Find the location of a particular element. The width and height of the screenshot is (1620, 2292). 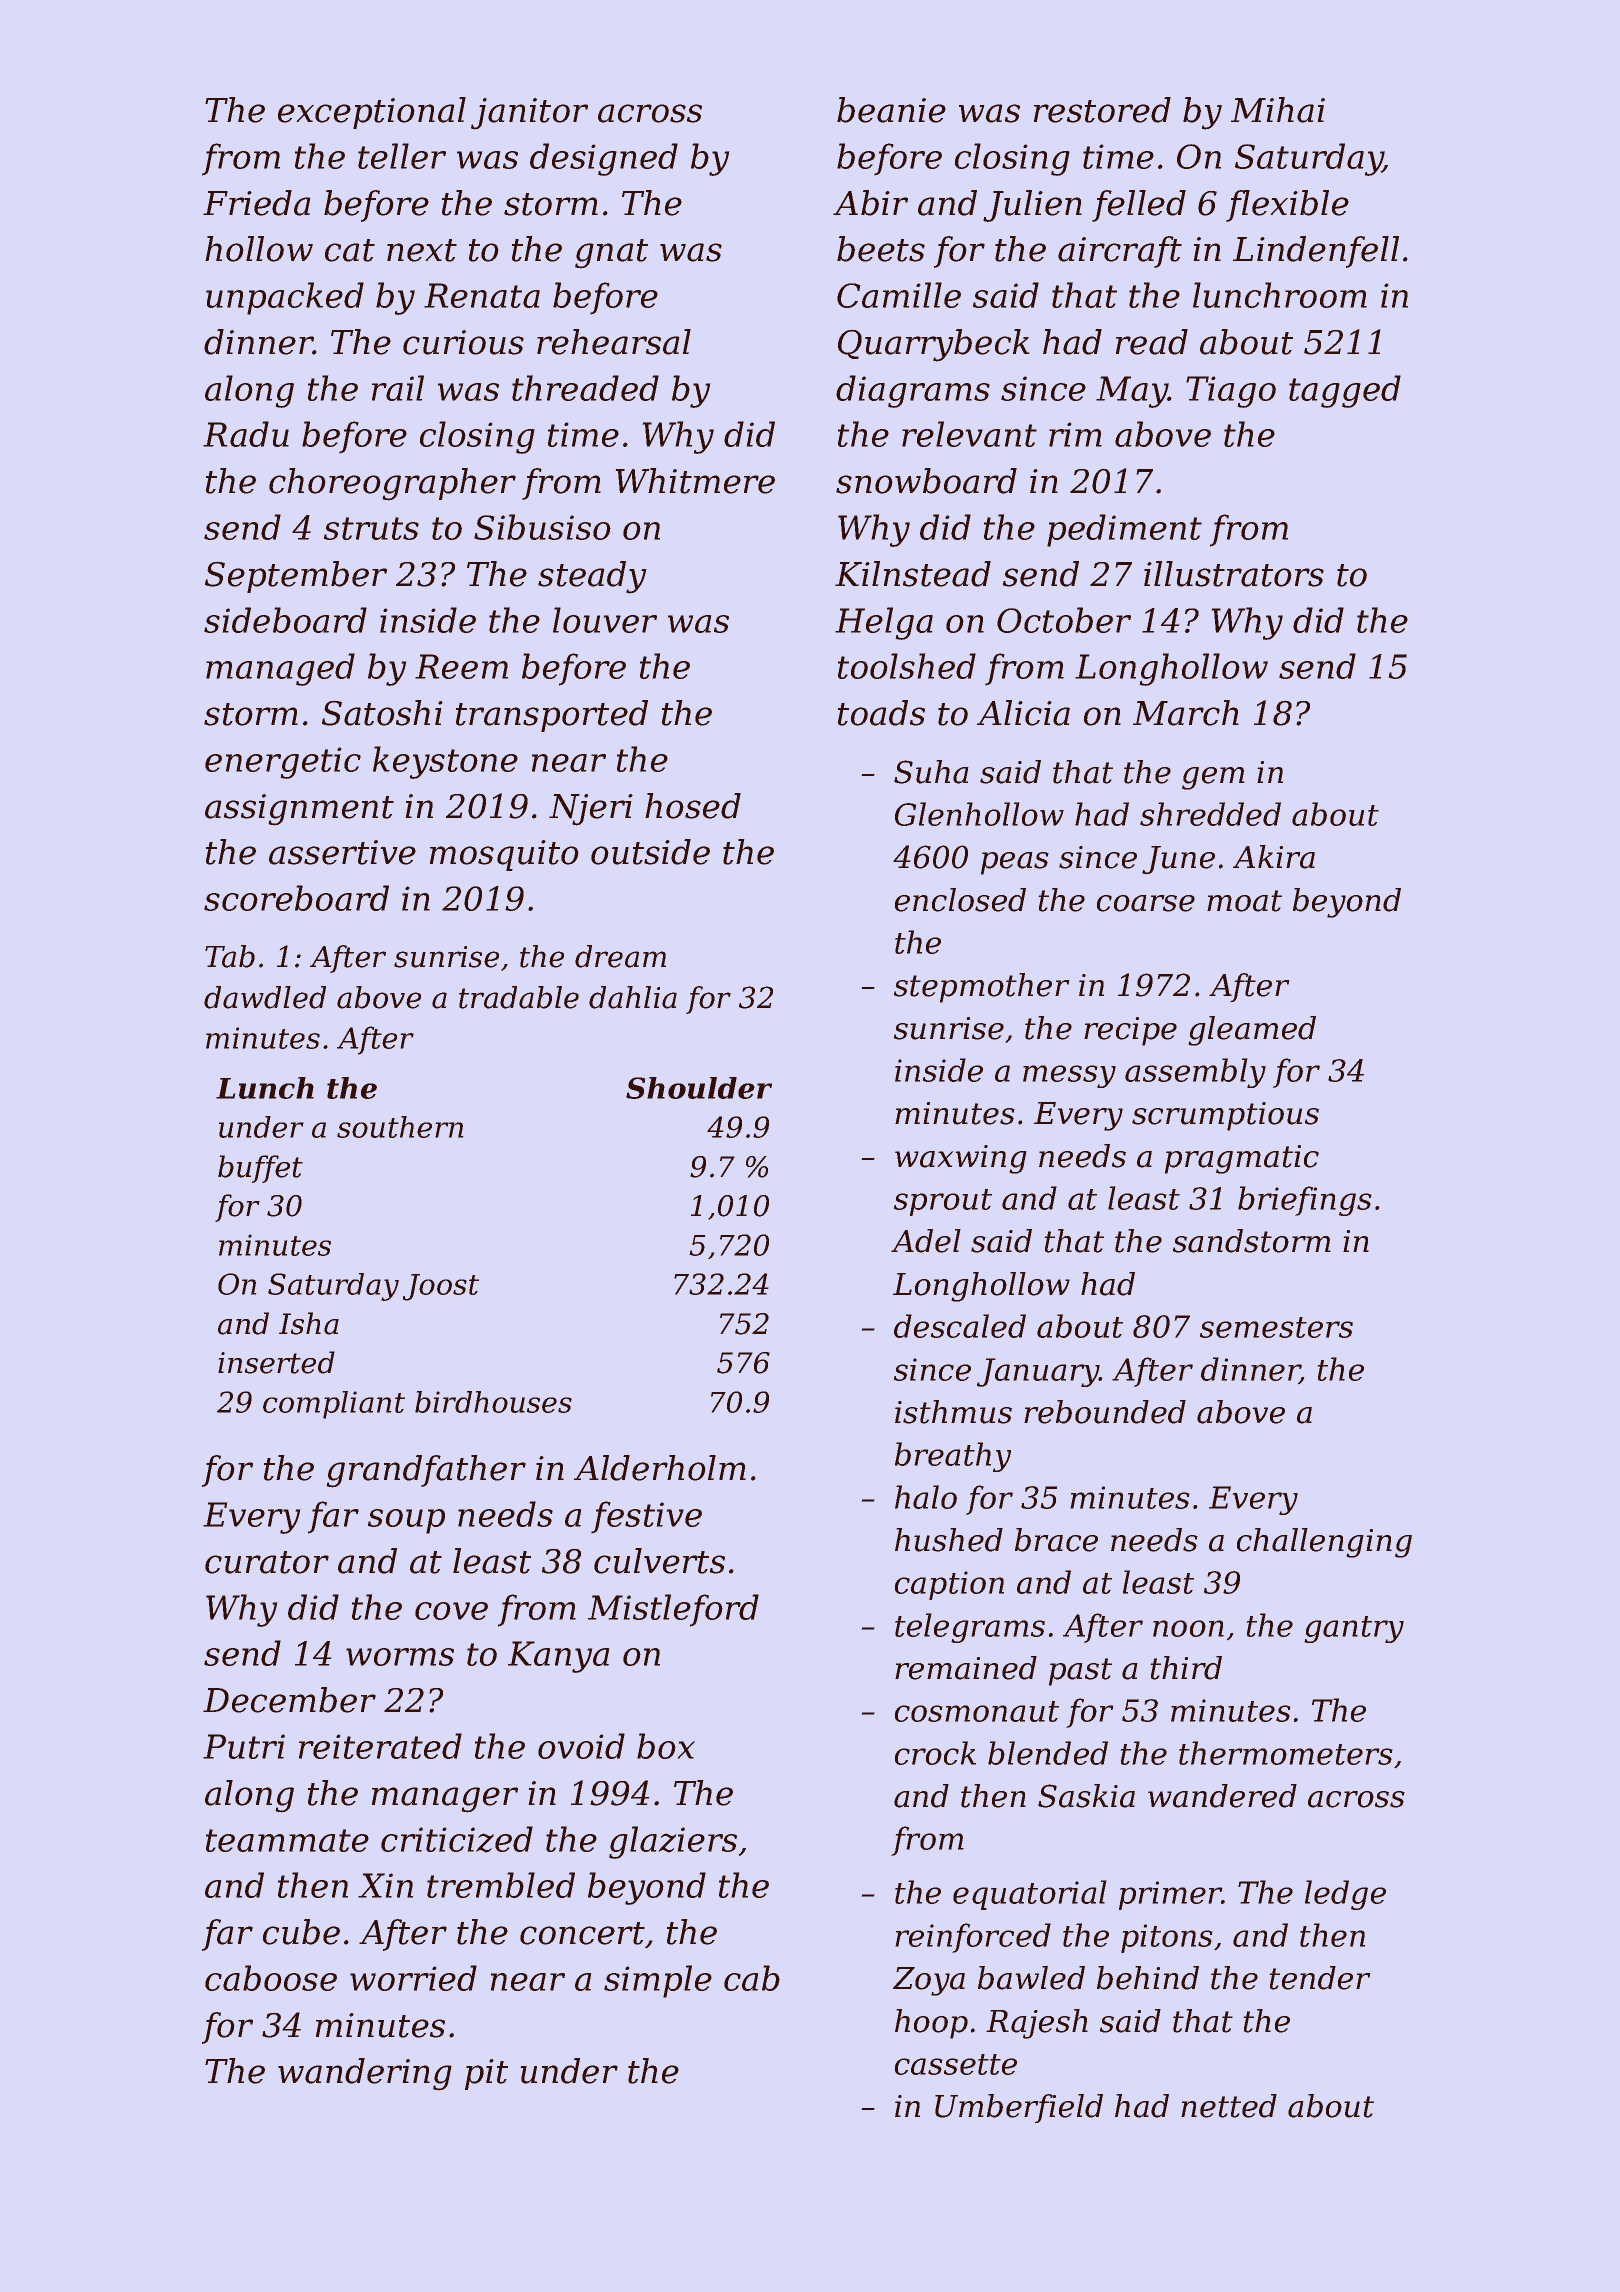

beanie is located at coordinates (891, 110).
